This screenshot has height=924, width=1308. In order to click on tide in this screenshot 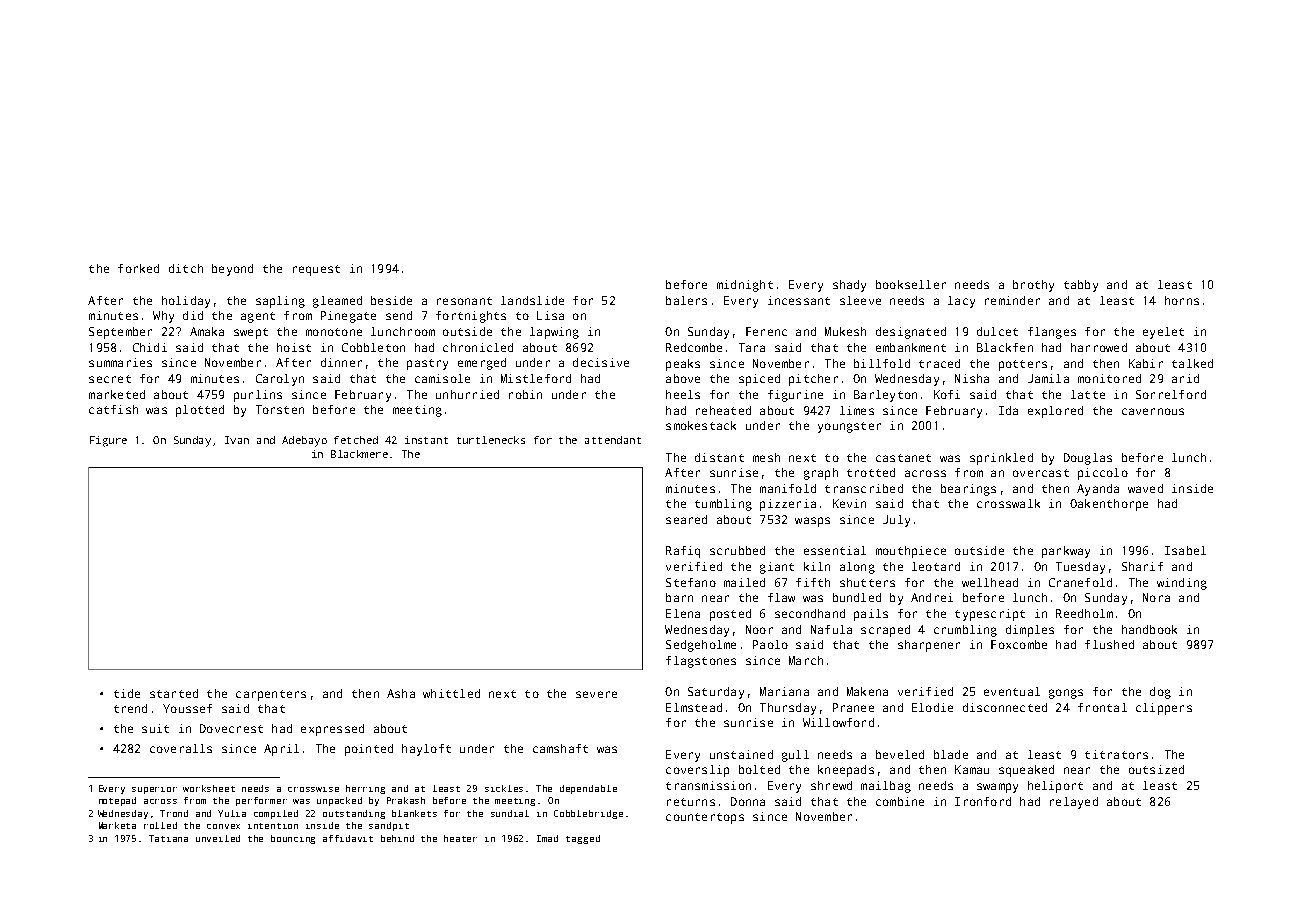, I will do `click(127, 693)`.
